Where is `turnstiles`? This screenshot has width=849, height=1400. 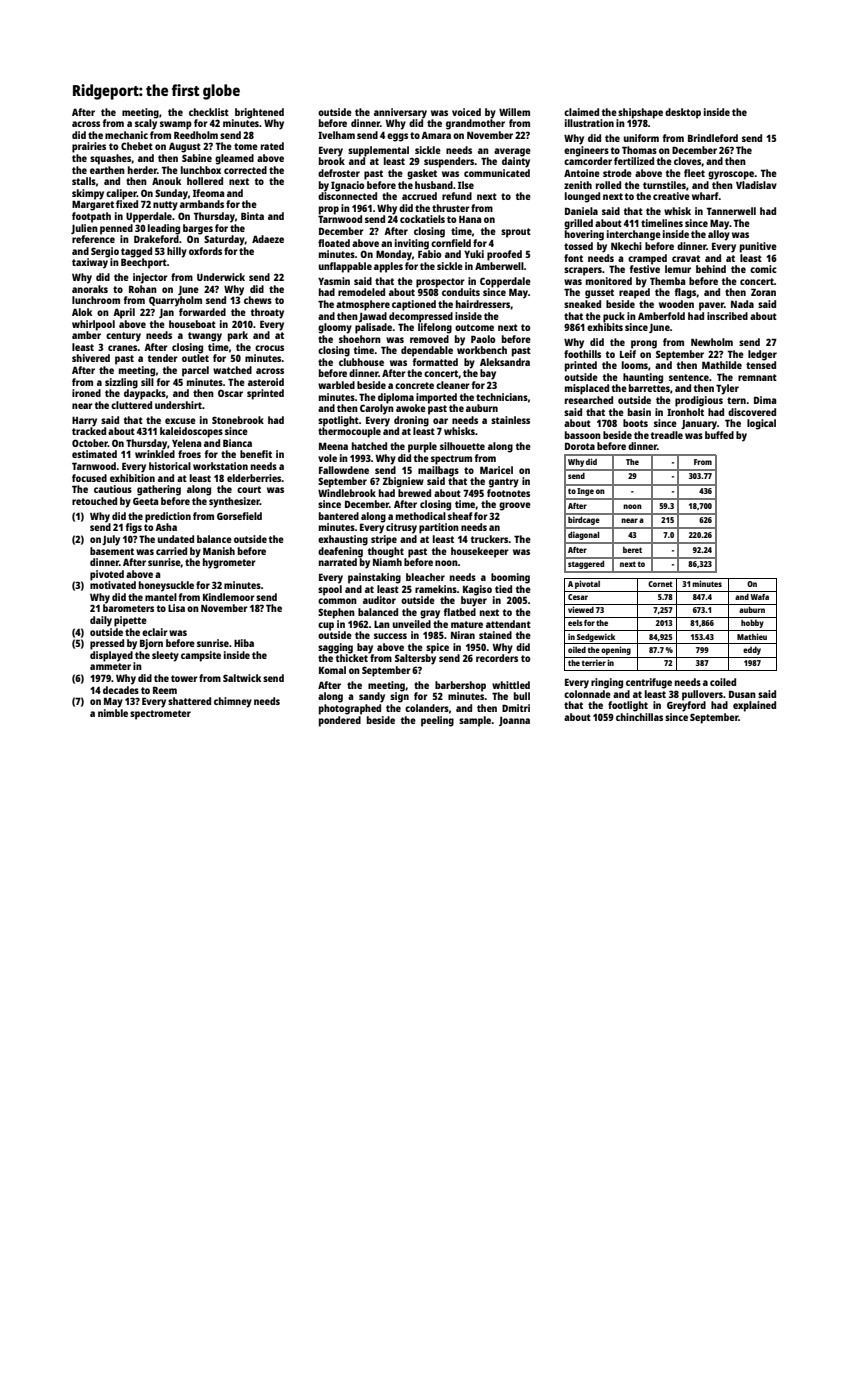 turnstiles is located at coordinates (664, 185).
